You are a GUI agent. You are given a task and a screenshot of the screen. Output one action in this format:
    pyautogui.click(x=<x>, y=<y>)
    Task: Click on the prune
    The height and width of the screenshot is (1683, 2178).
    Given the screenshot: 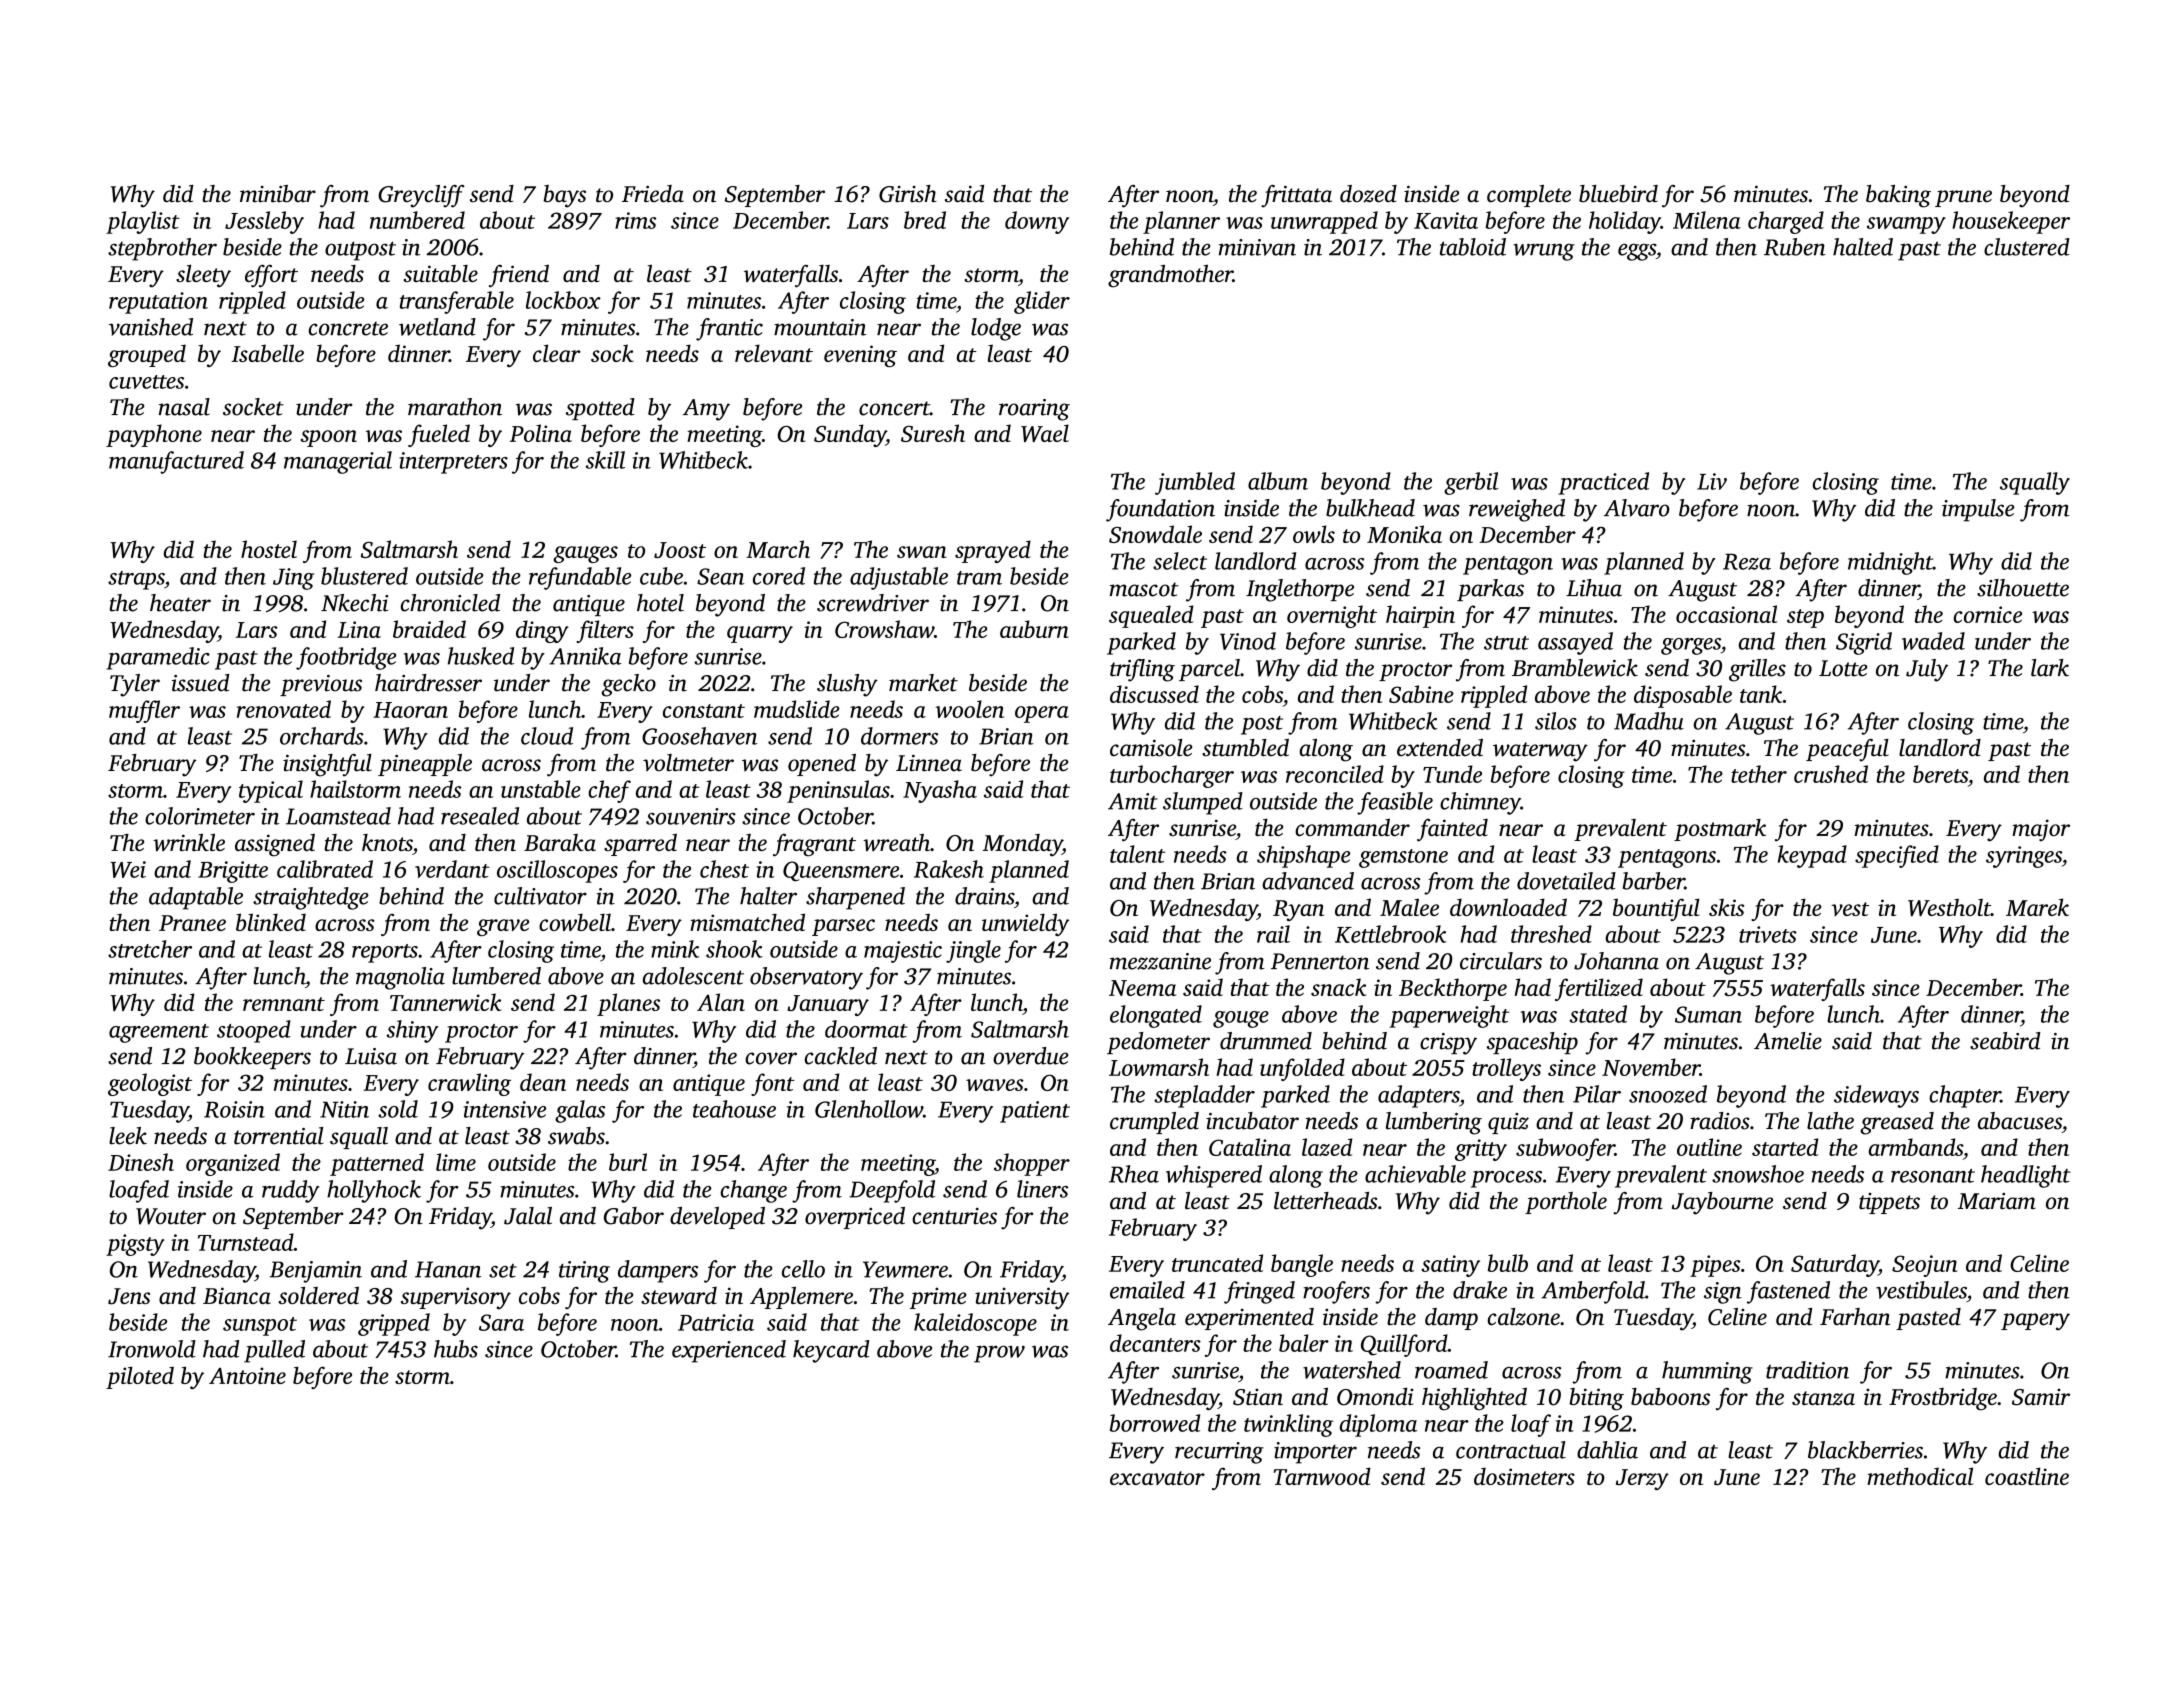 What is the action you would take?
    pyautogui.click(x=1963, y=198)
